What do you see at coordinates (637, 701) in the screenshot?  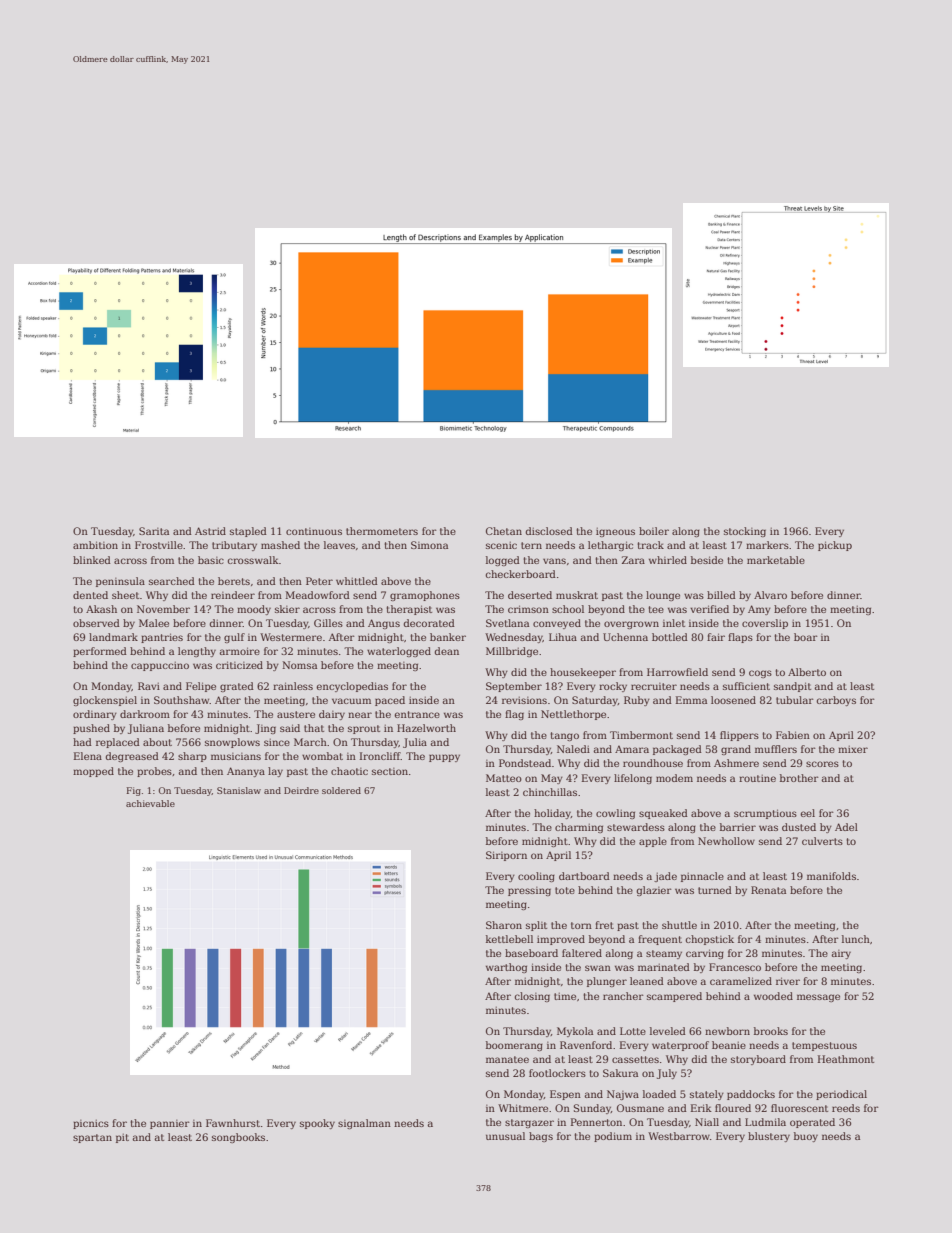 I see `Ruby` at bounding box center [637, 701].
